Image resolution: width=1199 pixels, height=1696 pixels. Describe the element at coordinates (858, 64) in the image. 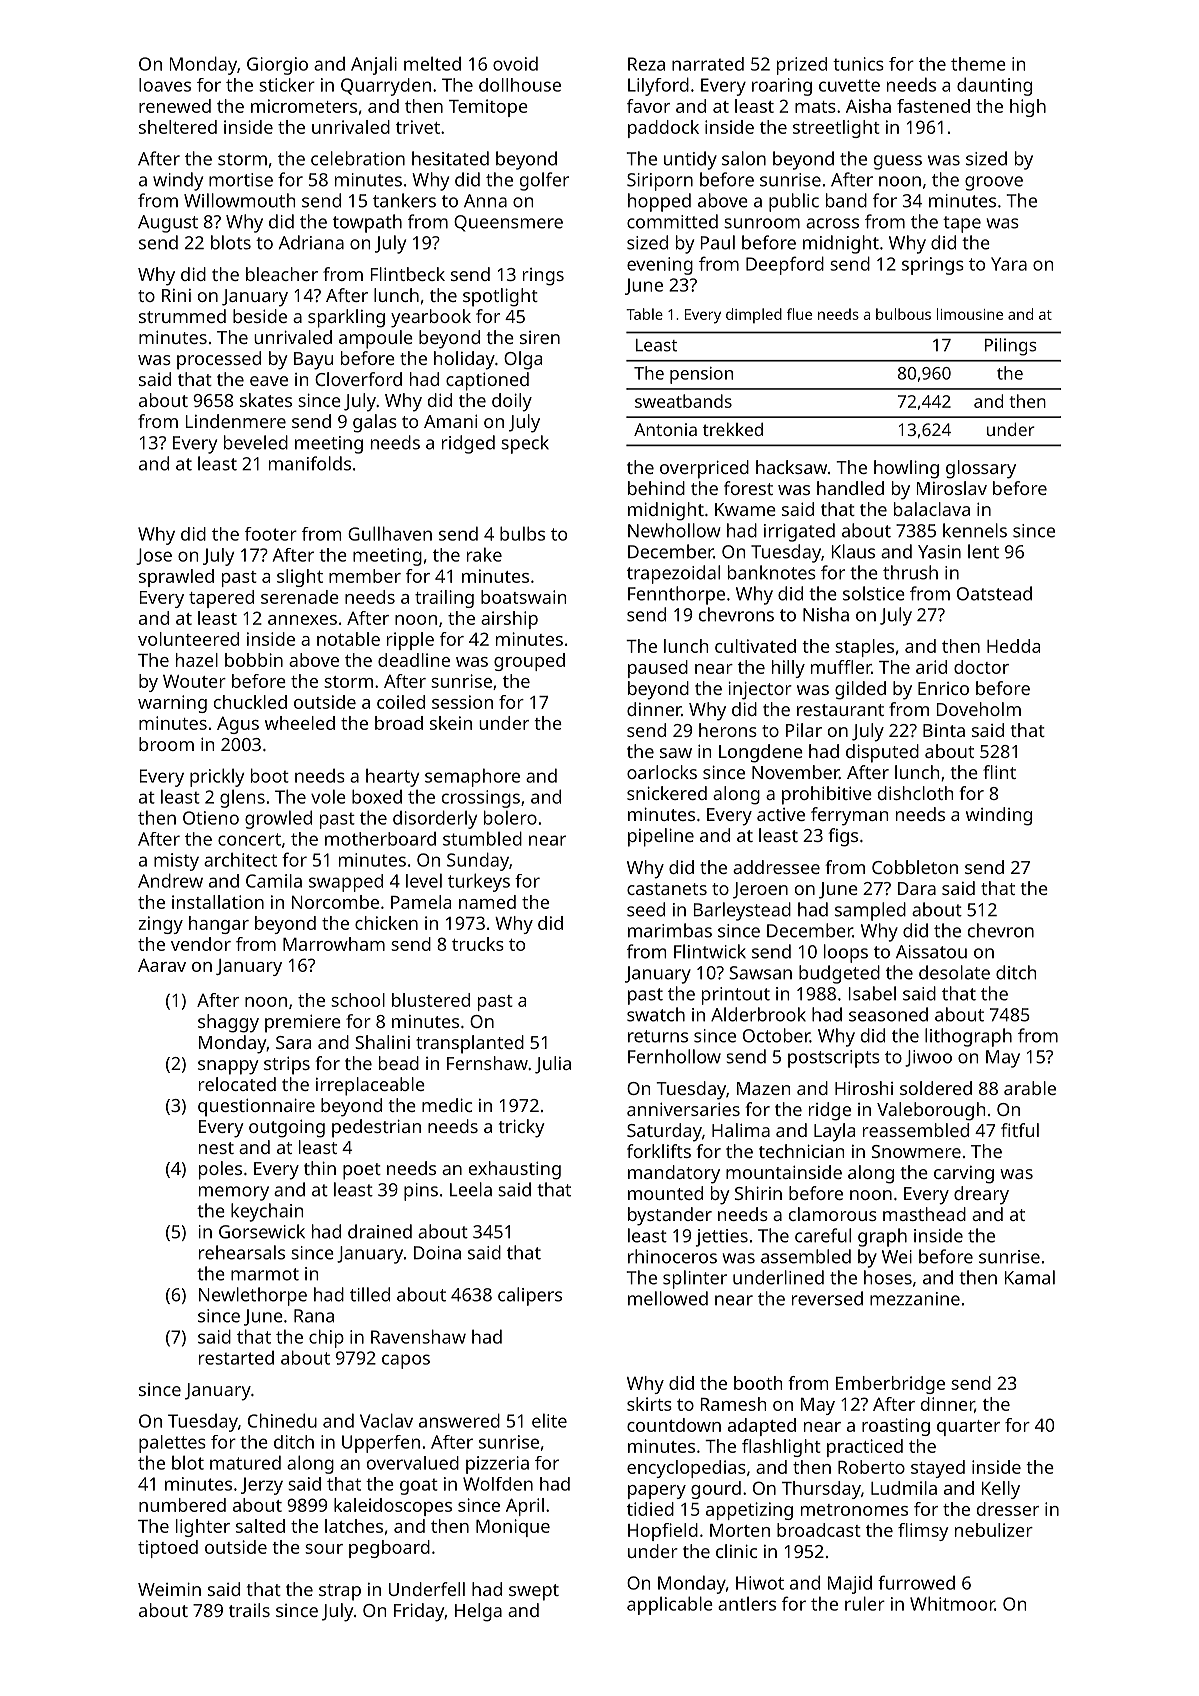

I see `tunics` at that location.
